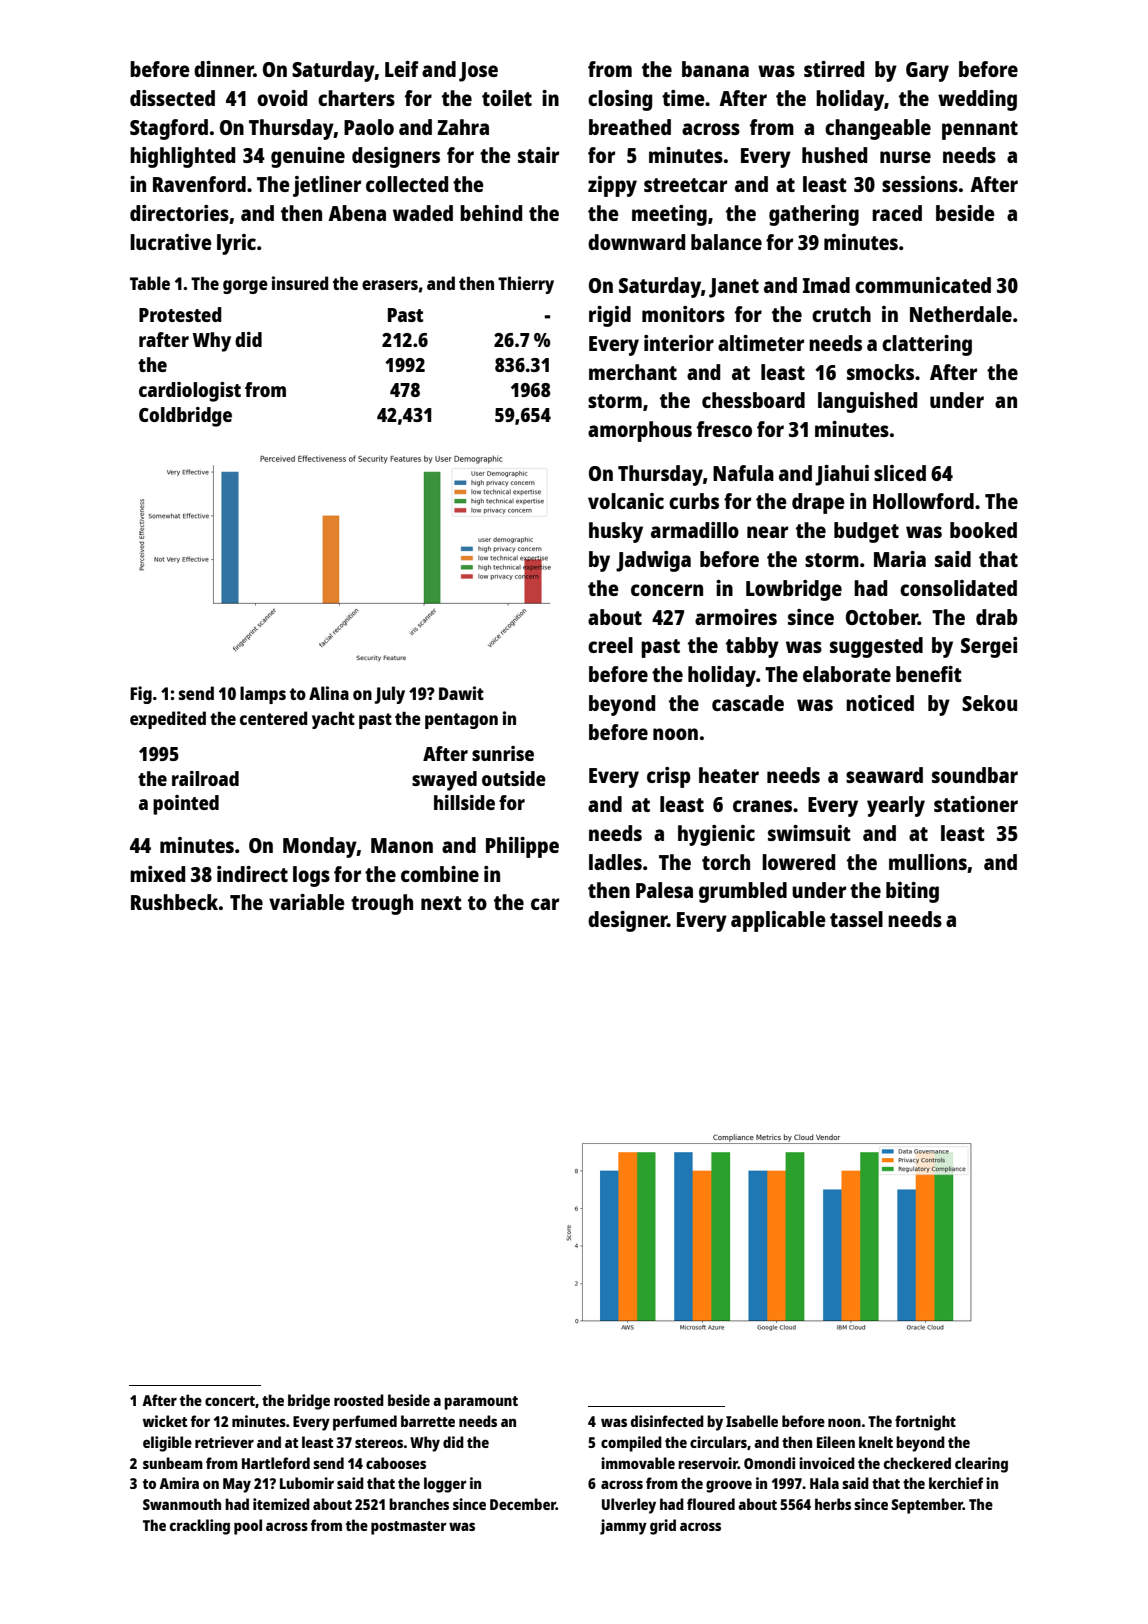 Image resolution: width=1148 pixels, height=1624 pixels. I want to click on centered, so click(273, 718).
